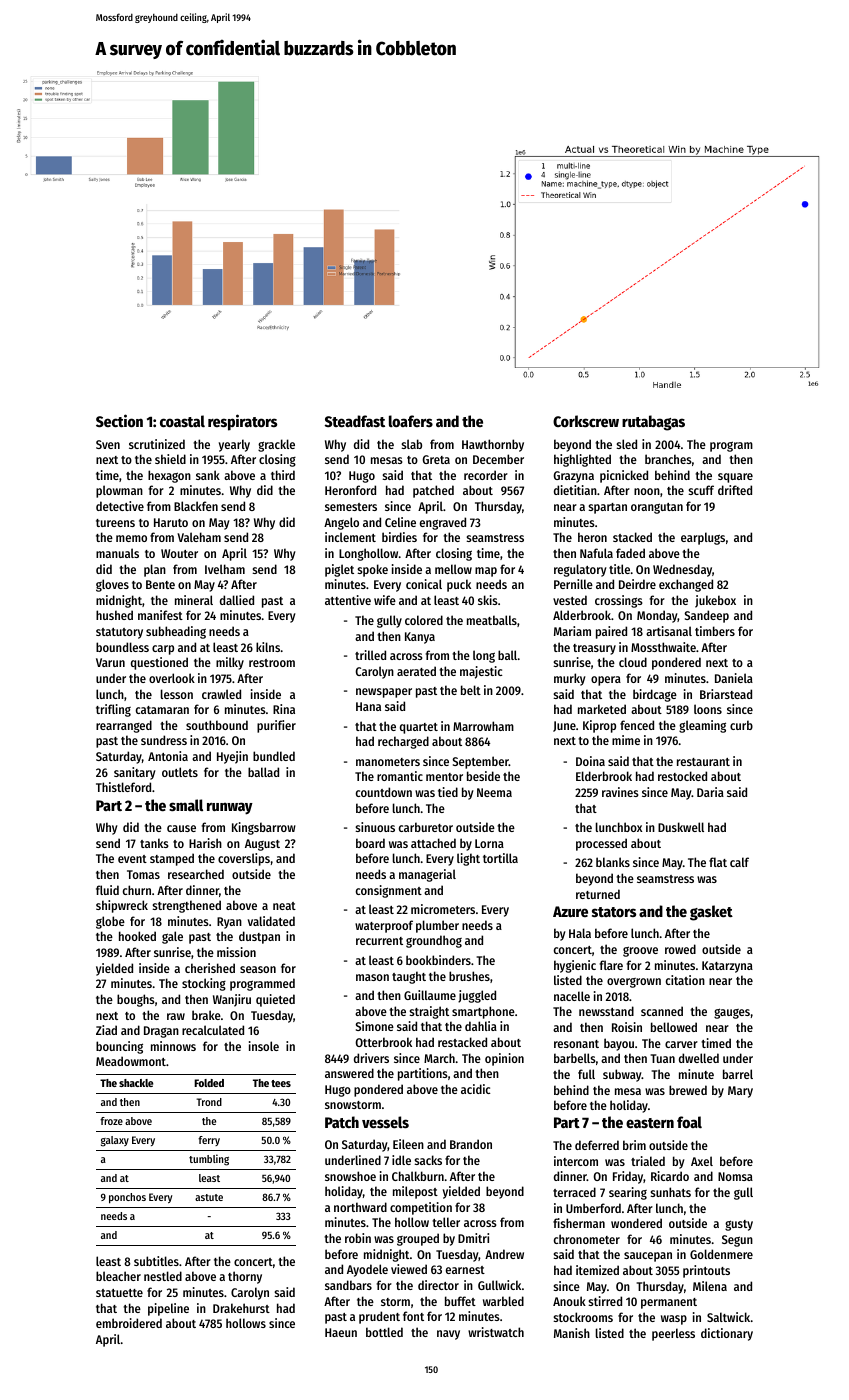 The height and width of the image is (1400, 849). What do you see at coordinates (737, 1241) in the image?
I see `Segun` at bounding box center [737, 1241].
